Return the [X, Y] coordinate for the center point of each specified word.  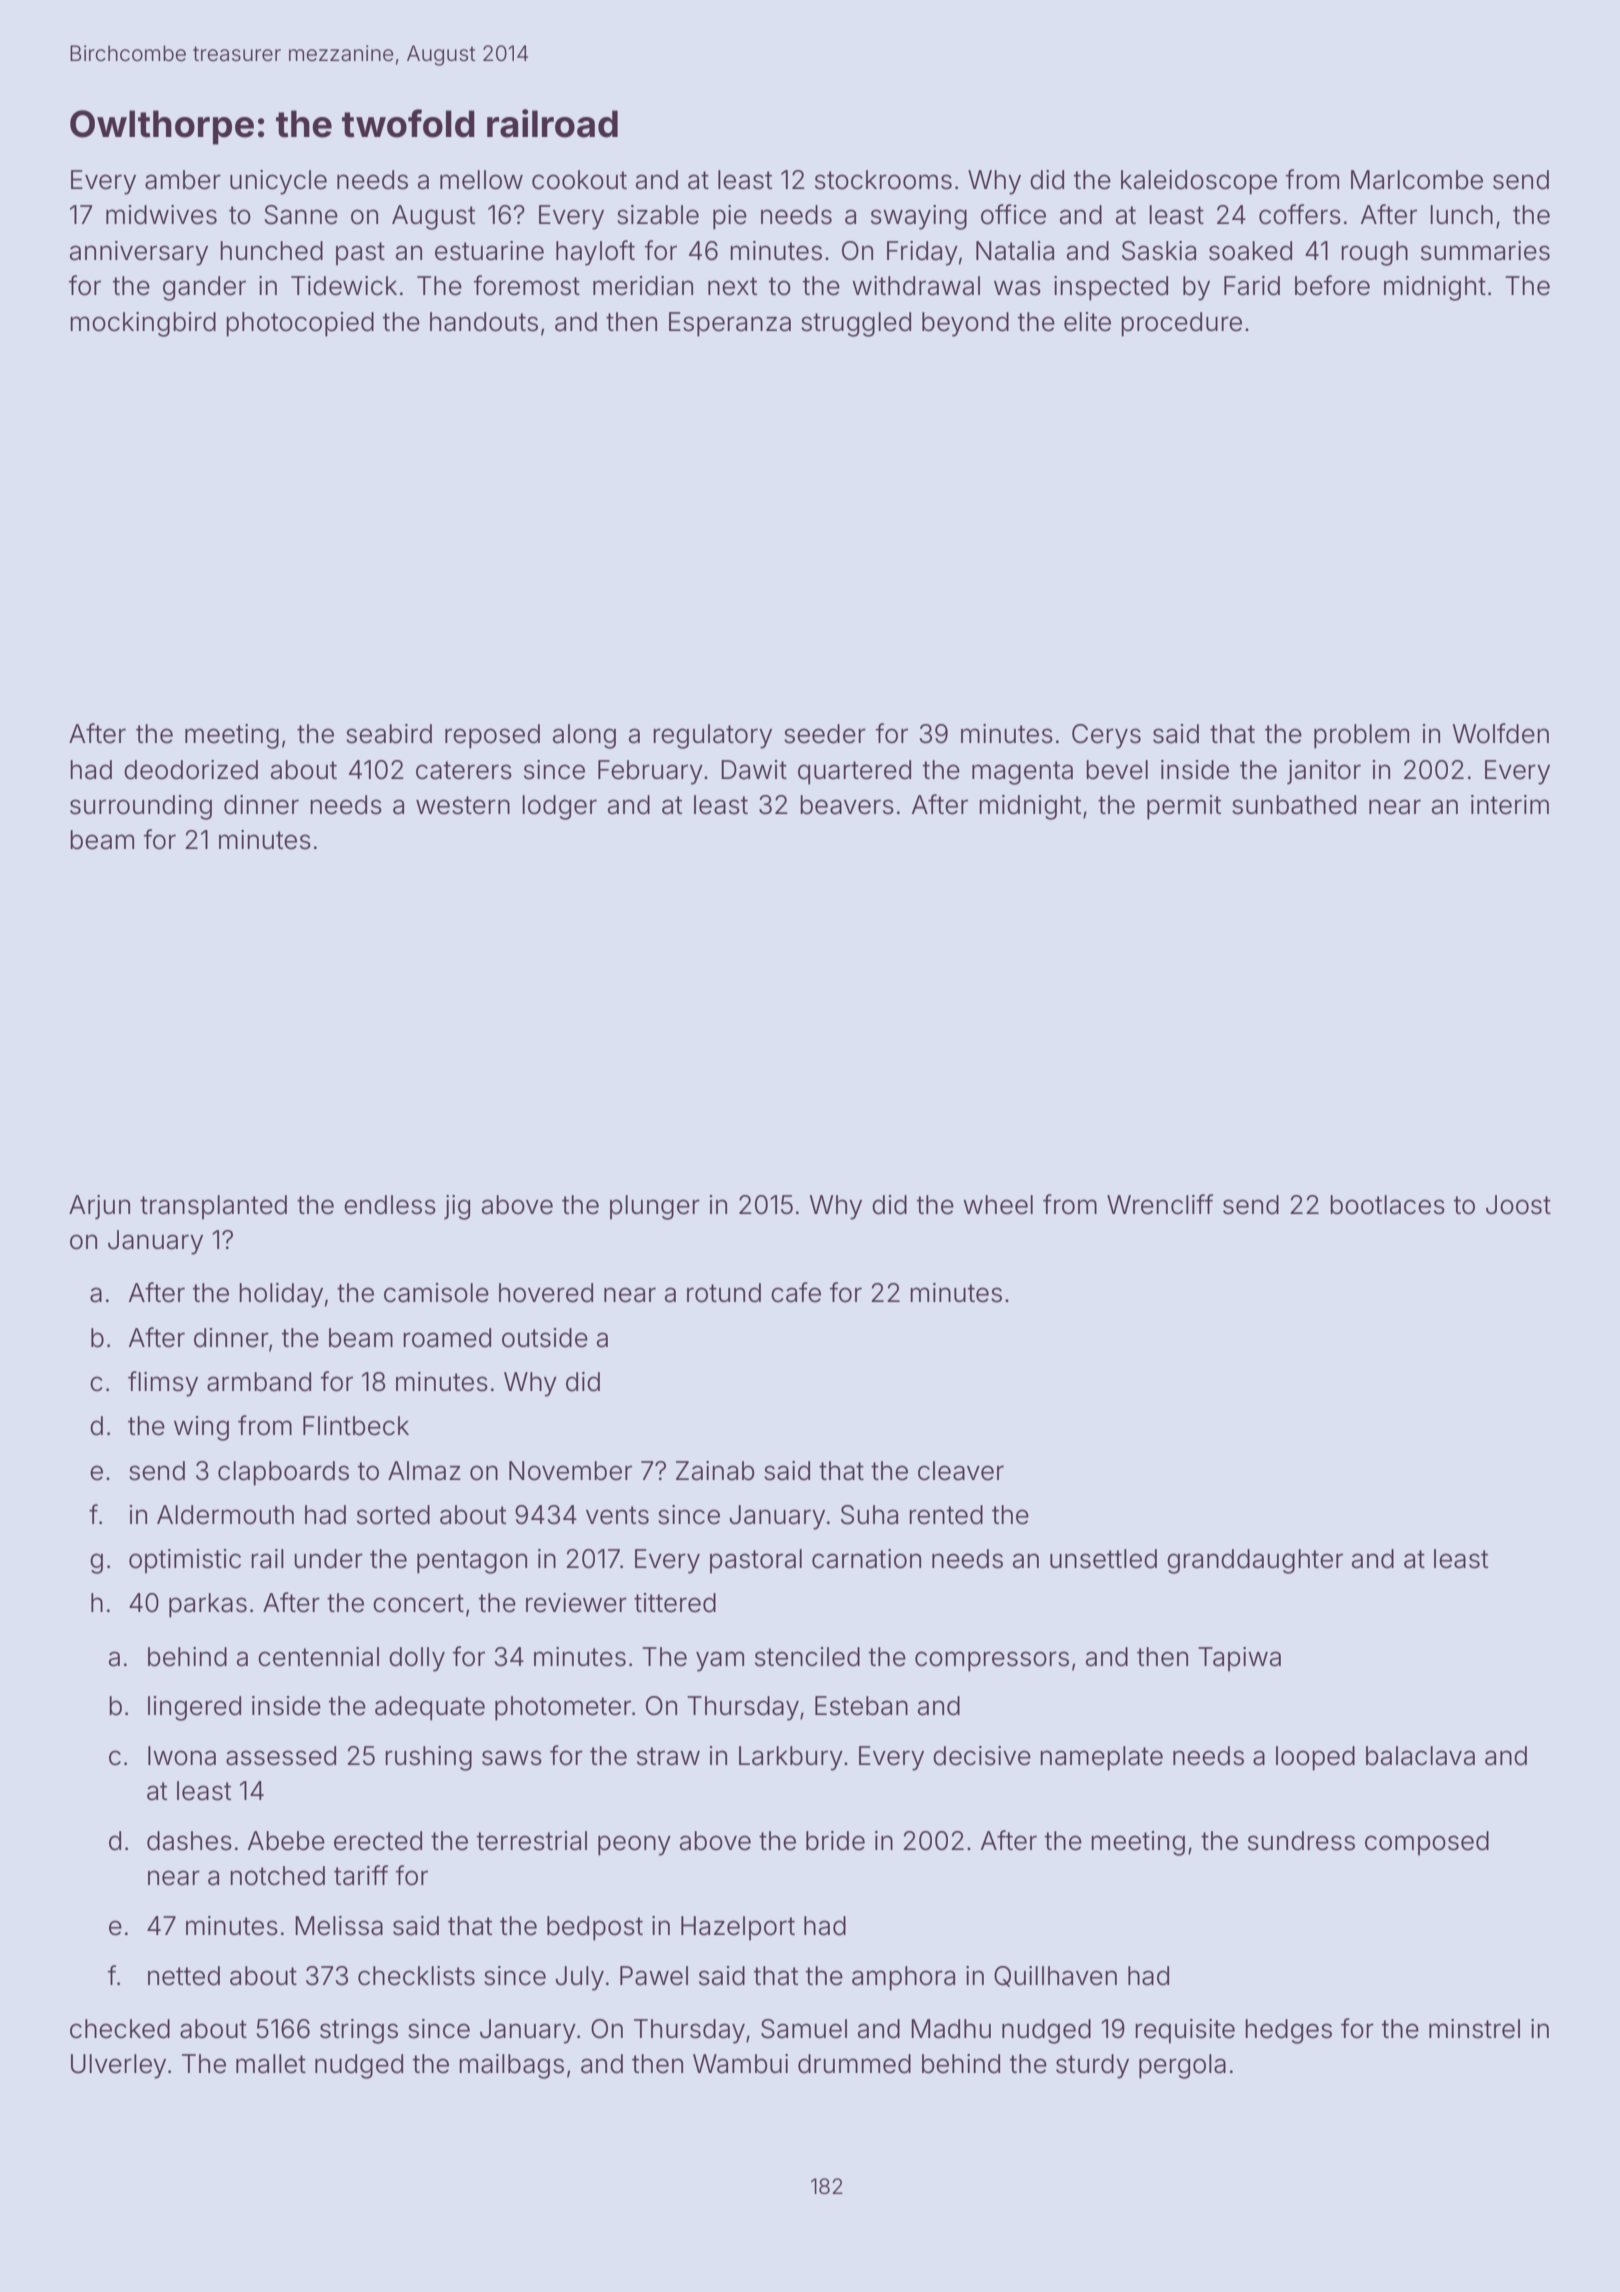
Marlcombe [1417, 180]
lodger [559, 807]
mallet [271, 2064]
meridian [643, 286]
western [463, 805]
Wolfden [1501, 733]
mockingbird [143, 324]
